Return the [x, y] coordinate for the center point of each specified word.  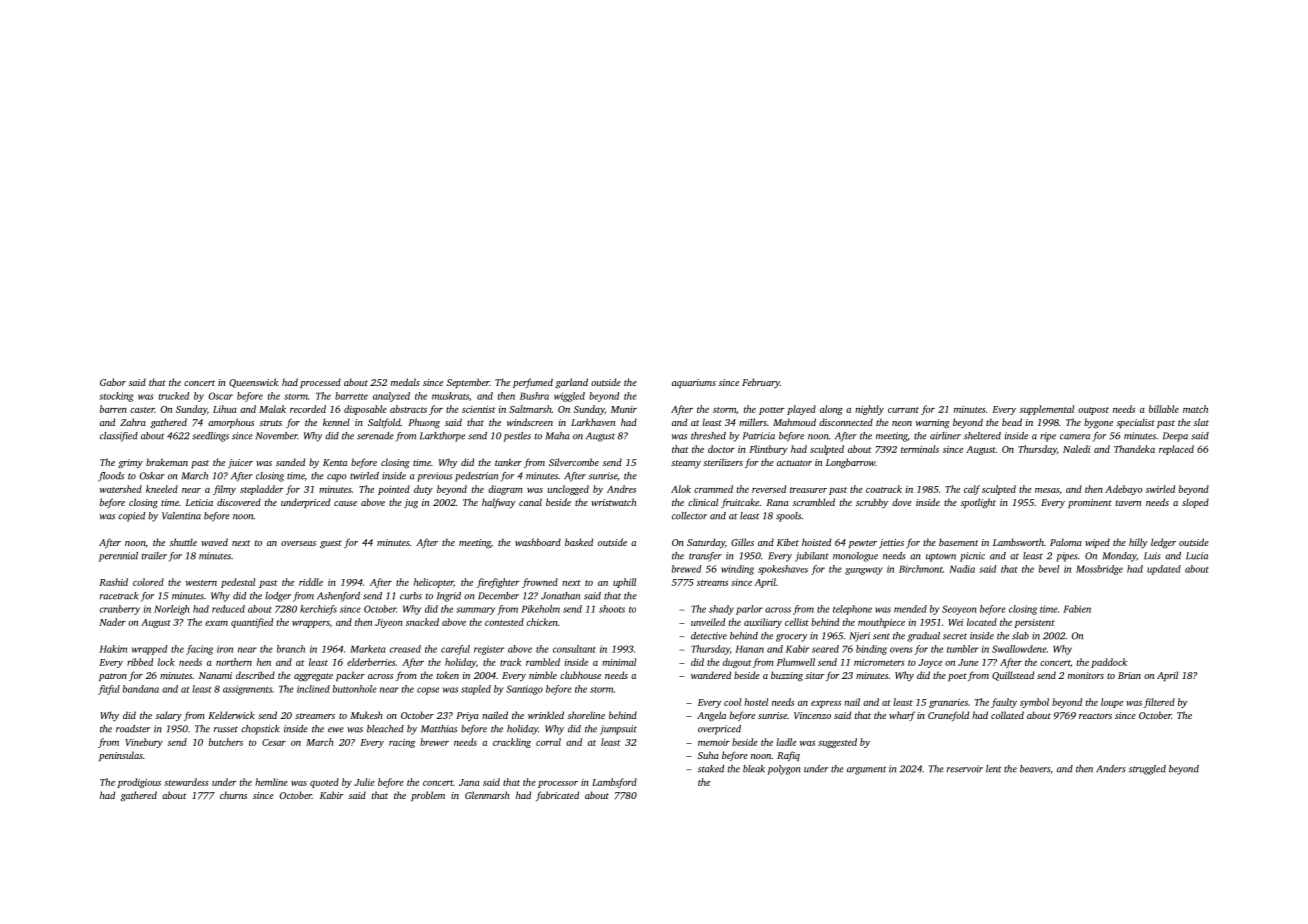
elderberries [371, 662]
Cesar [274, 742]
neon [902, 423]
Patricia [759, 436]
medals [405, 382]
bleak [754, 769]
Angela [711, 716]
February [761, 383]
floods [111, 477]
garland [572, 383]
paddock [1109, 663]
